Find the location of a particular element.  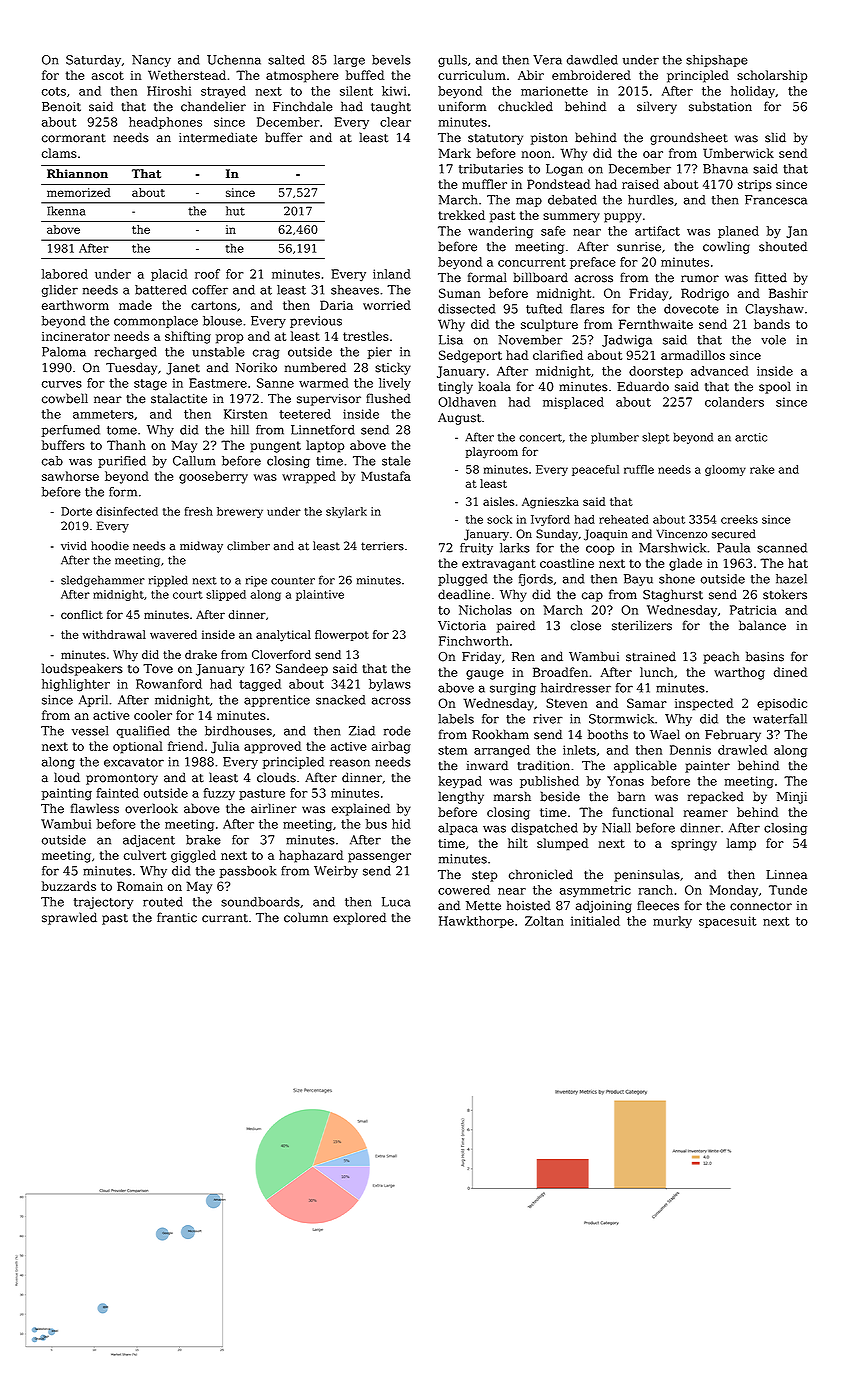

recharged is located at coordinates (126, 353).
